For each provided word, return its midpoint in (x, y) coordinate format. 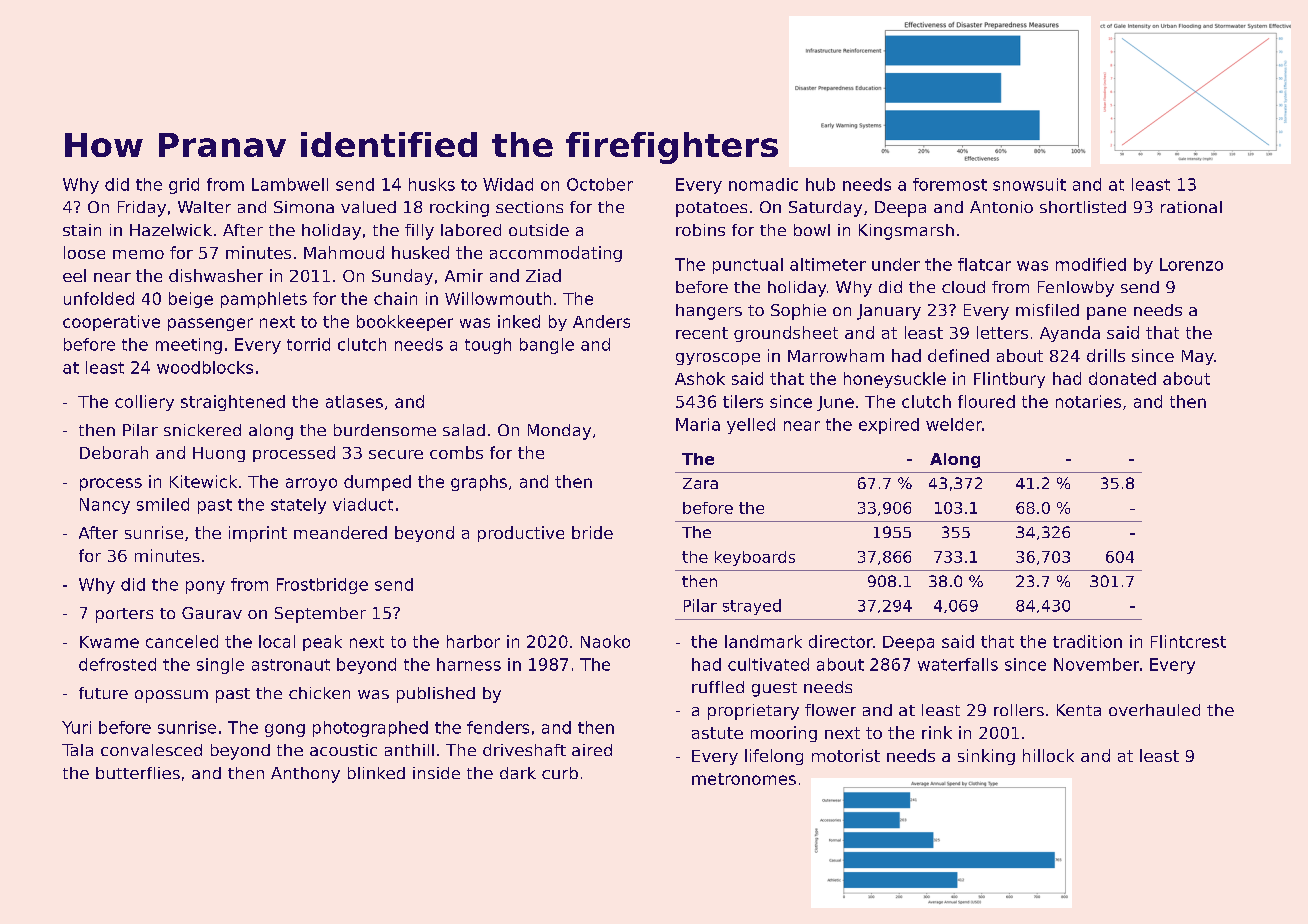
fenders (498, 727)
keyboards (755, 558)
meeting (189, 346)
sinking (986, 757)
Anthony (305, 775)
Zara (700, 483)
